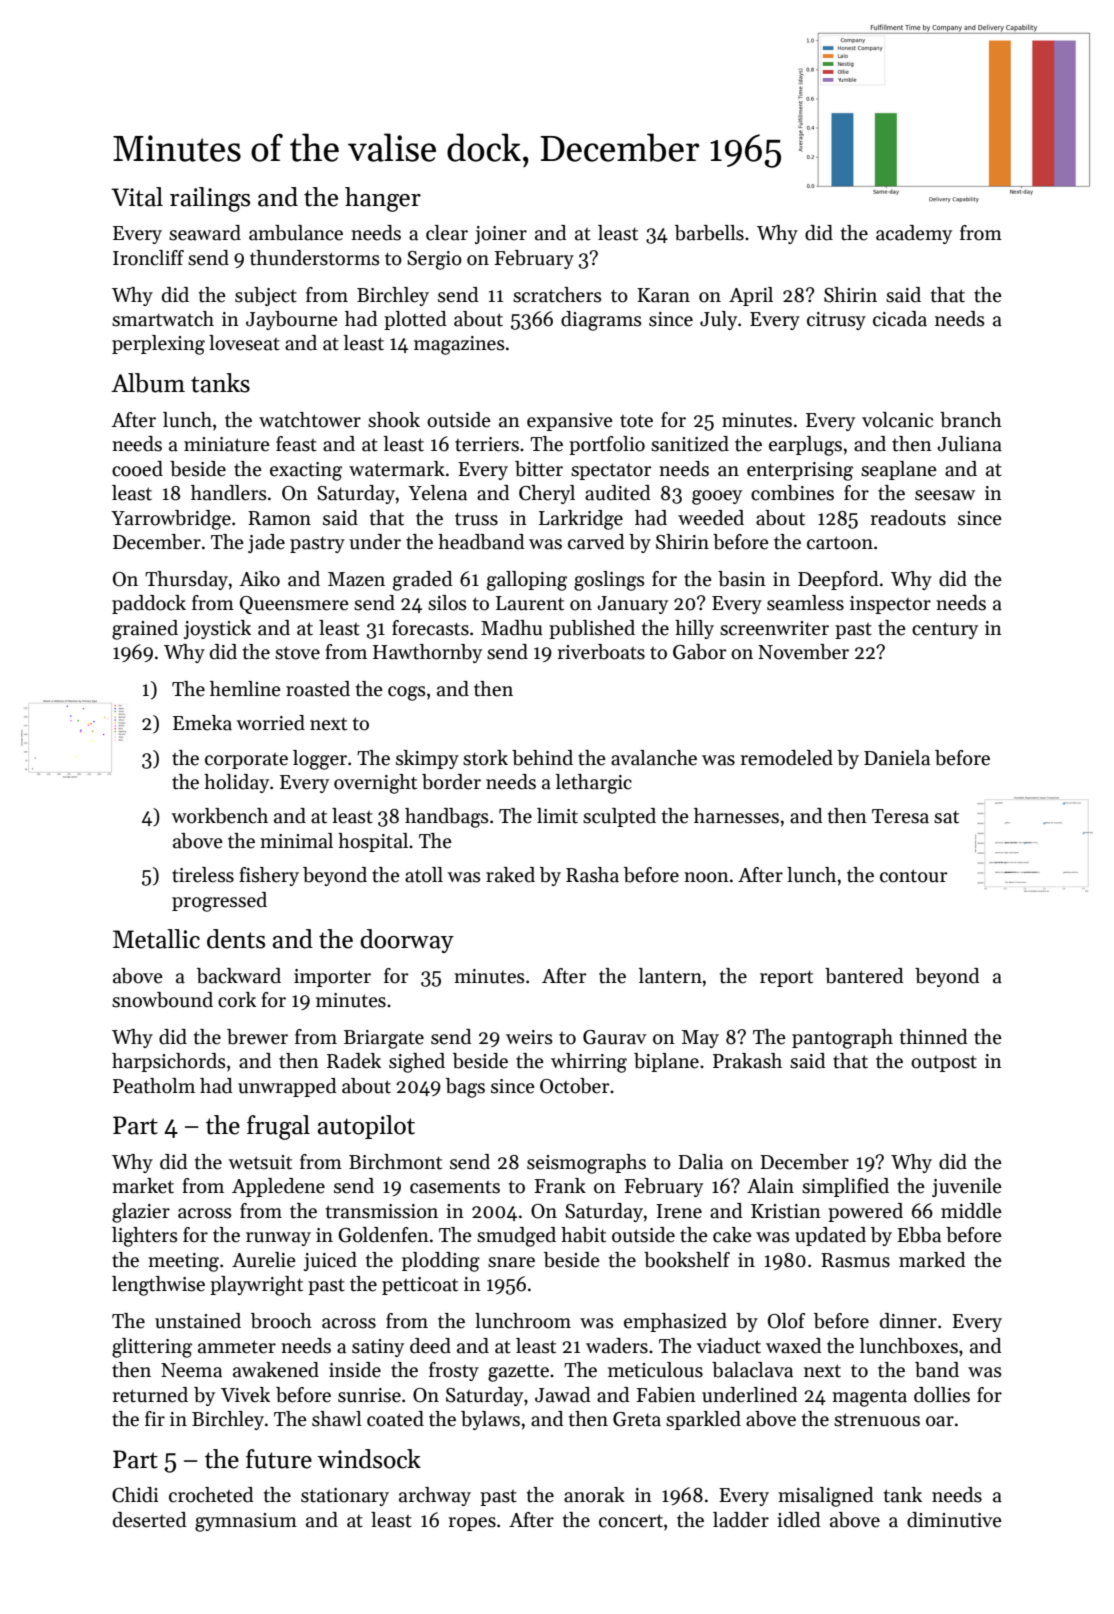  What do you see at coordinates (787, 758) in the document?
I see `remodeled` at bounding box center [787, 758].
